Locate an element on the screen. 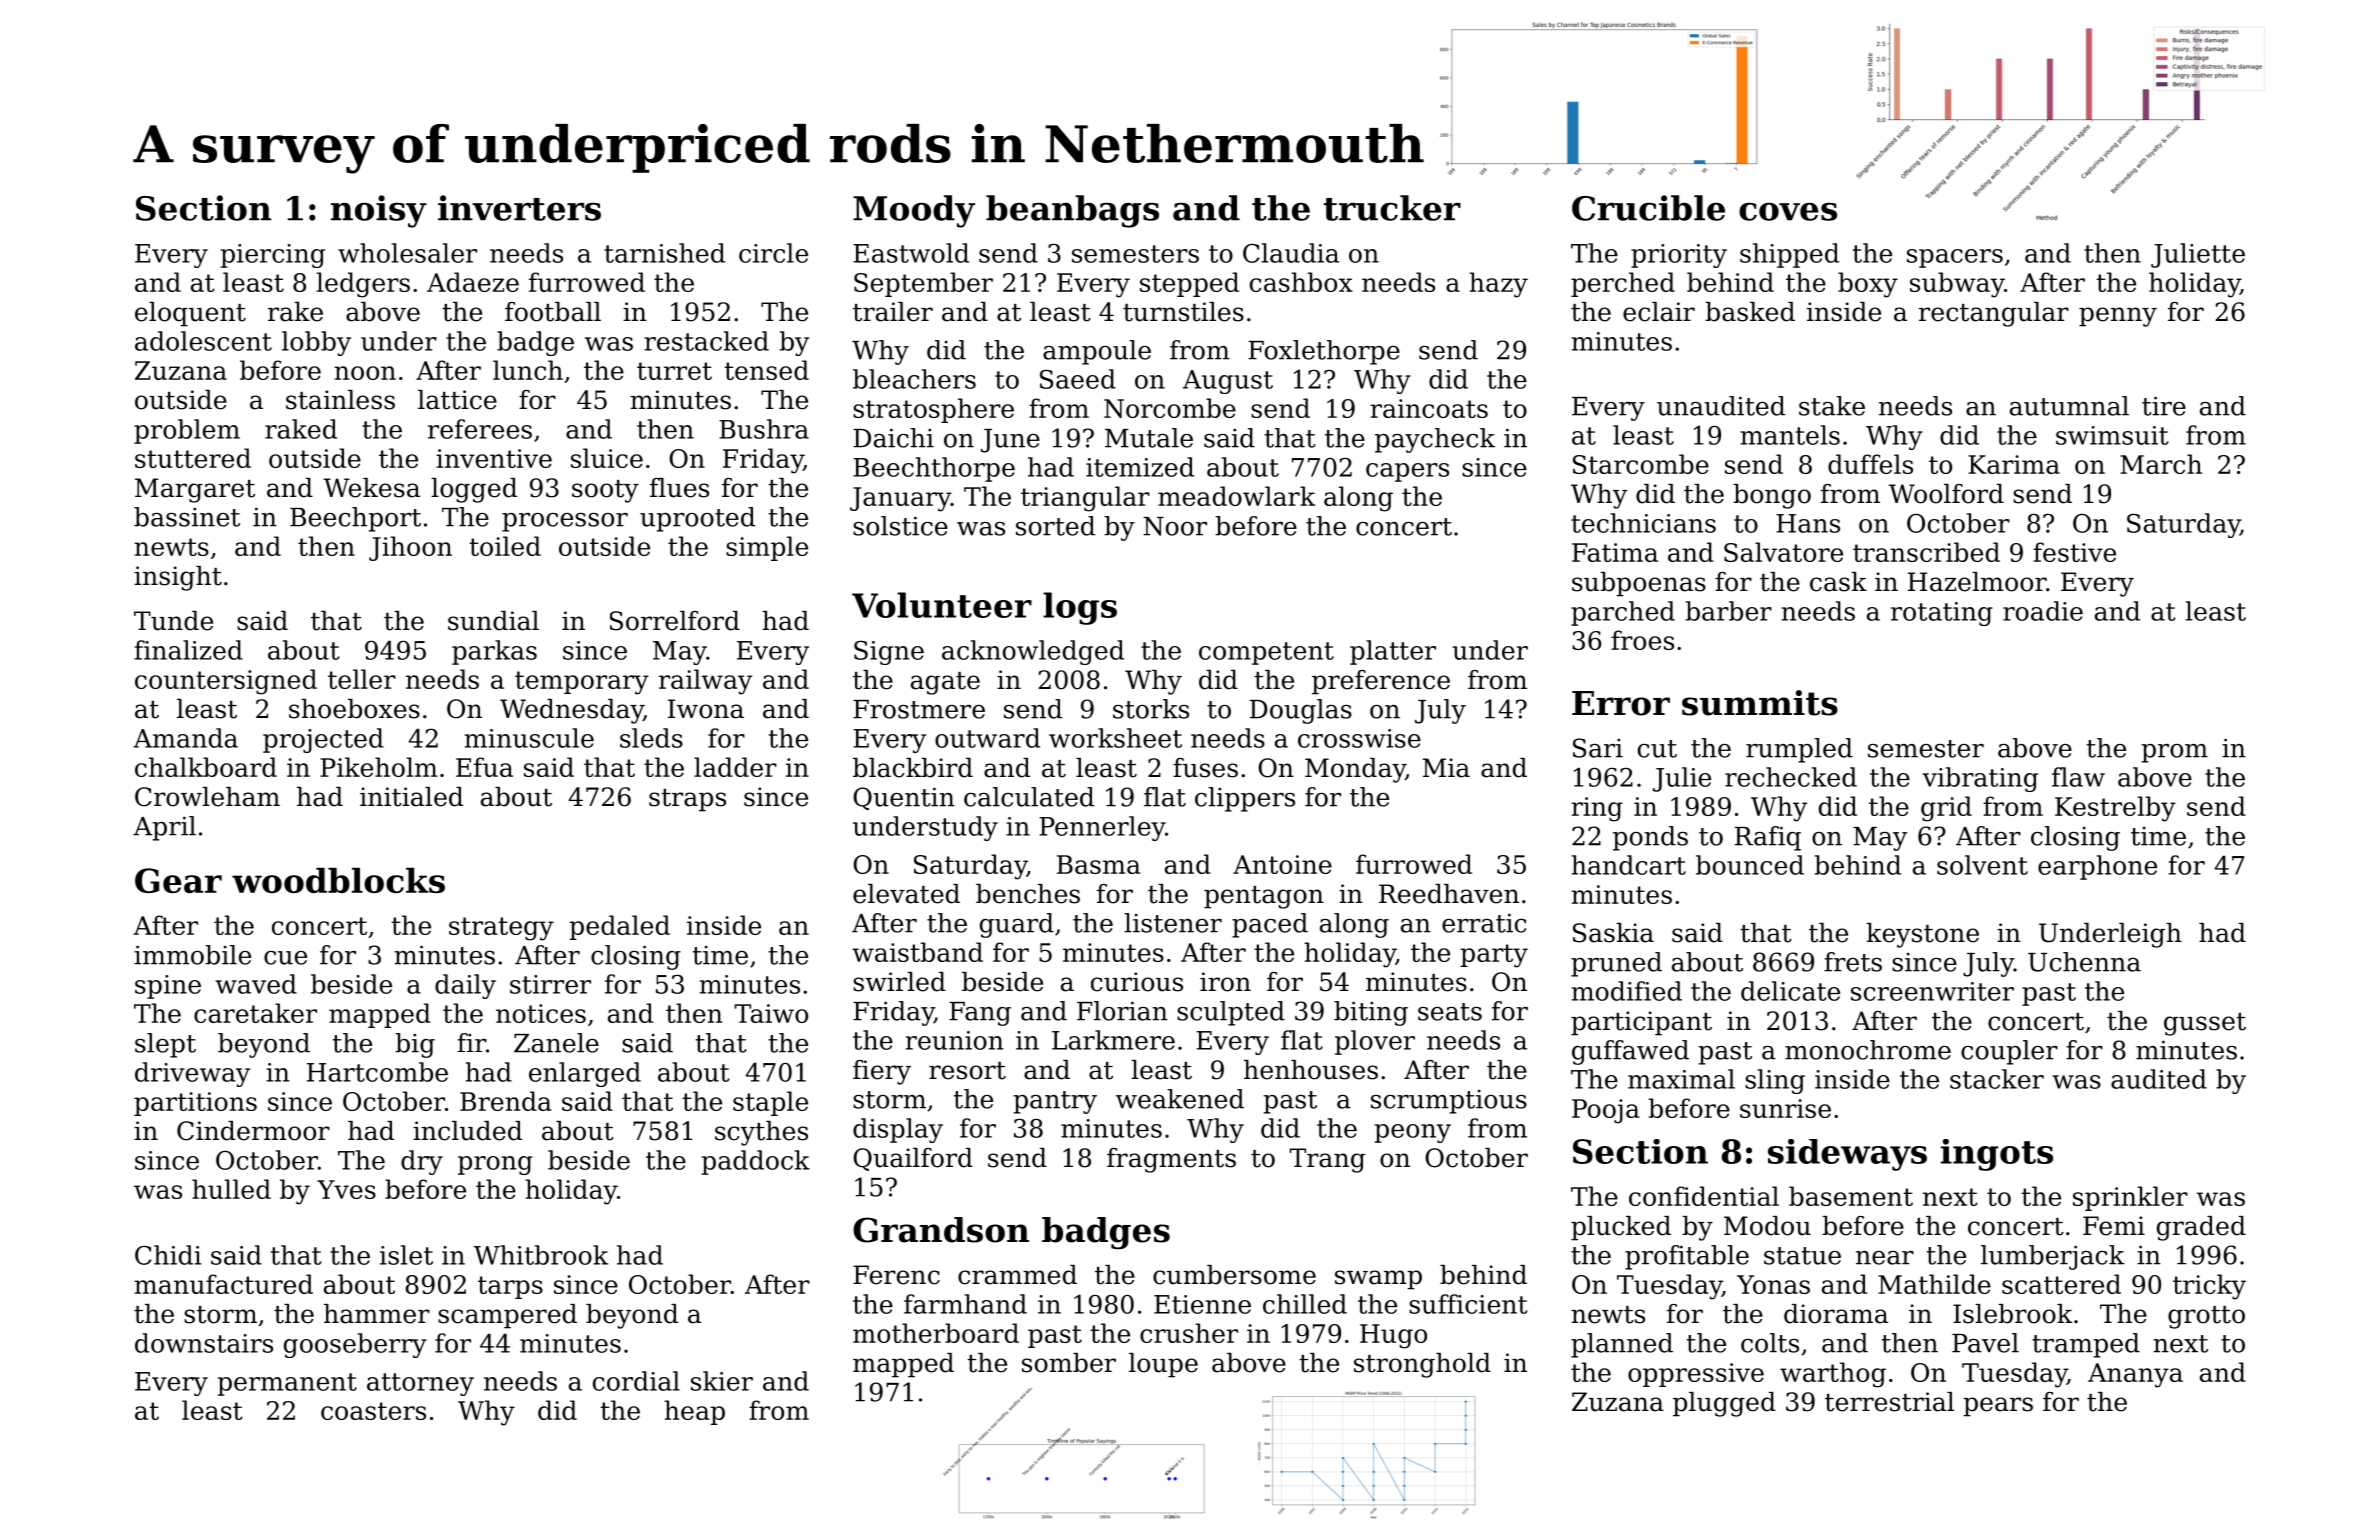 This screenshot has width=2380, height=1540. cumbersome is located at coordinates (1234, 1275).
